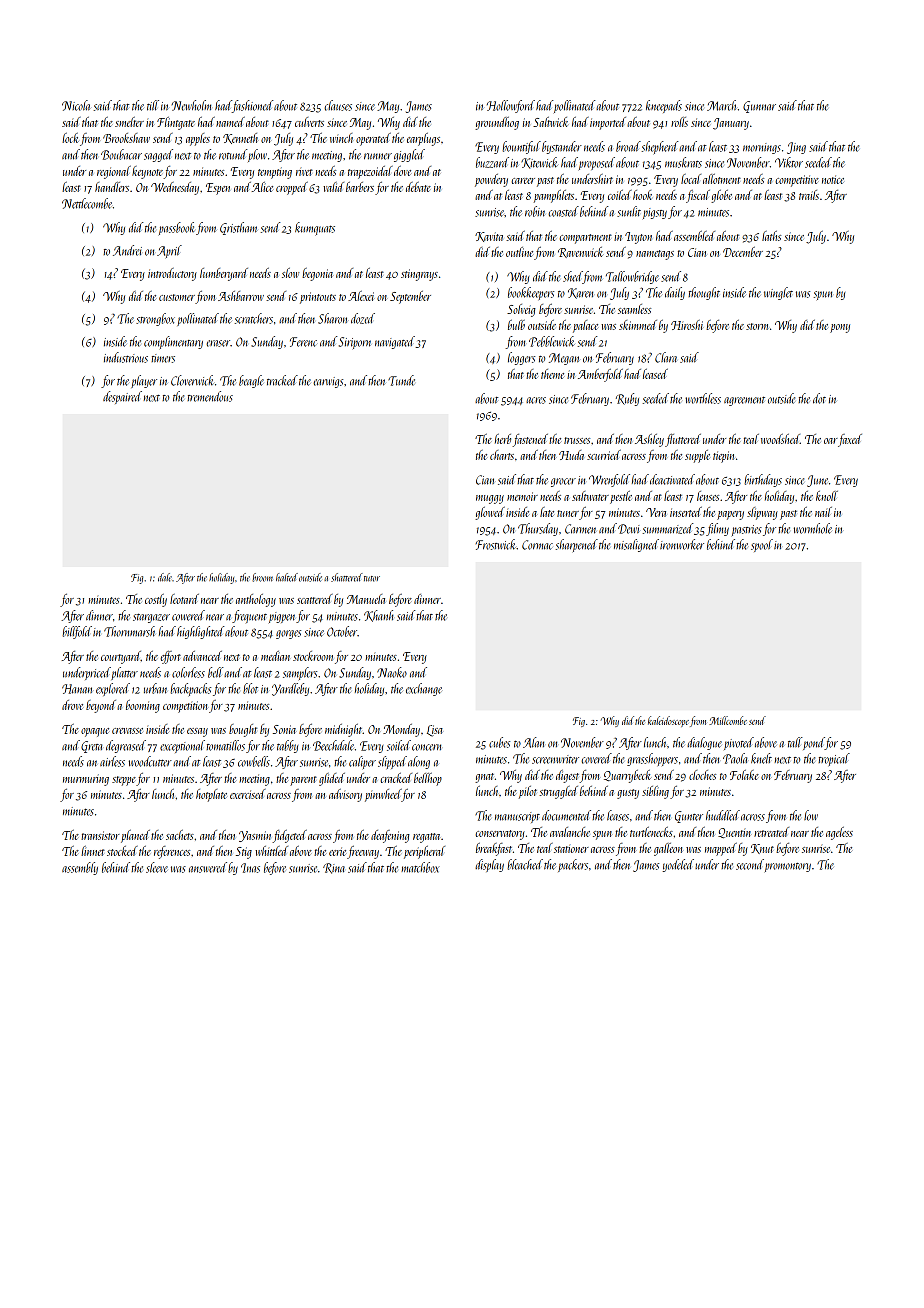 This document has height=1308, width=924. Describe the element at coordinates (573, 865) in the document. I see `packers` at that location.
